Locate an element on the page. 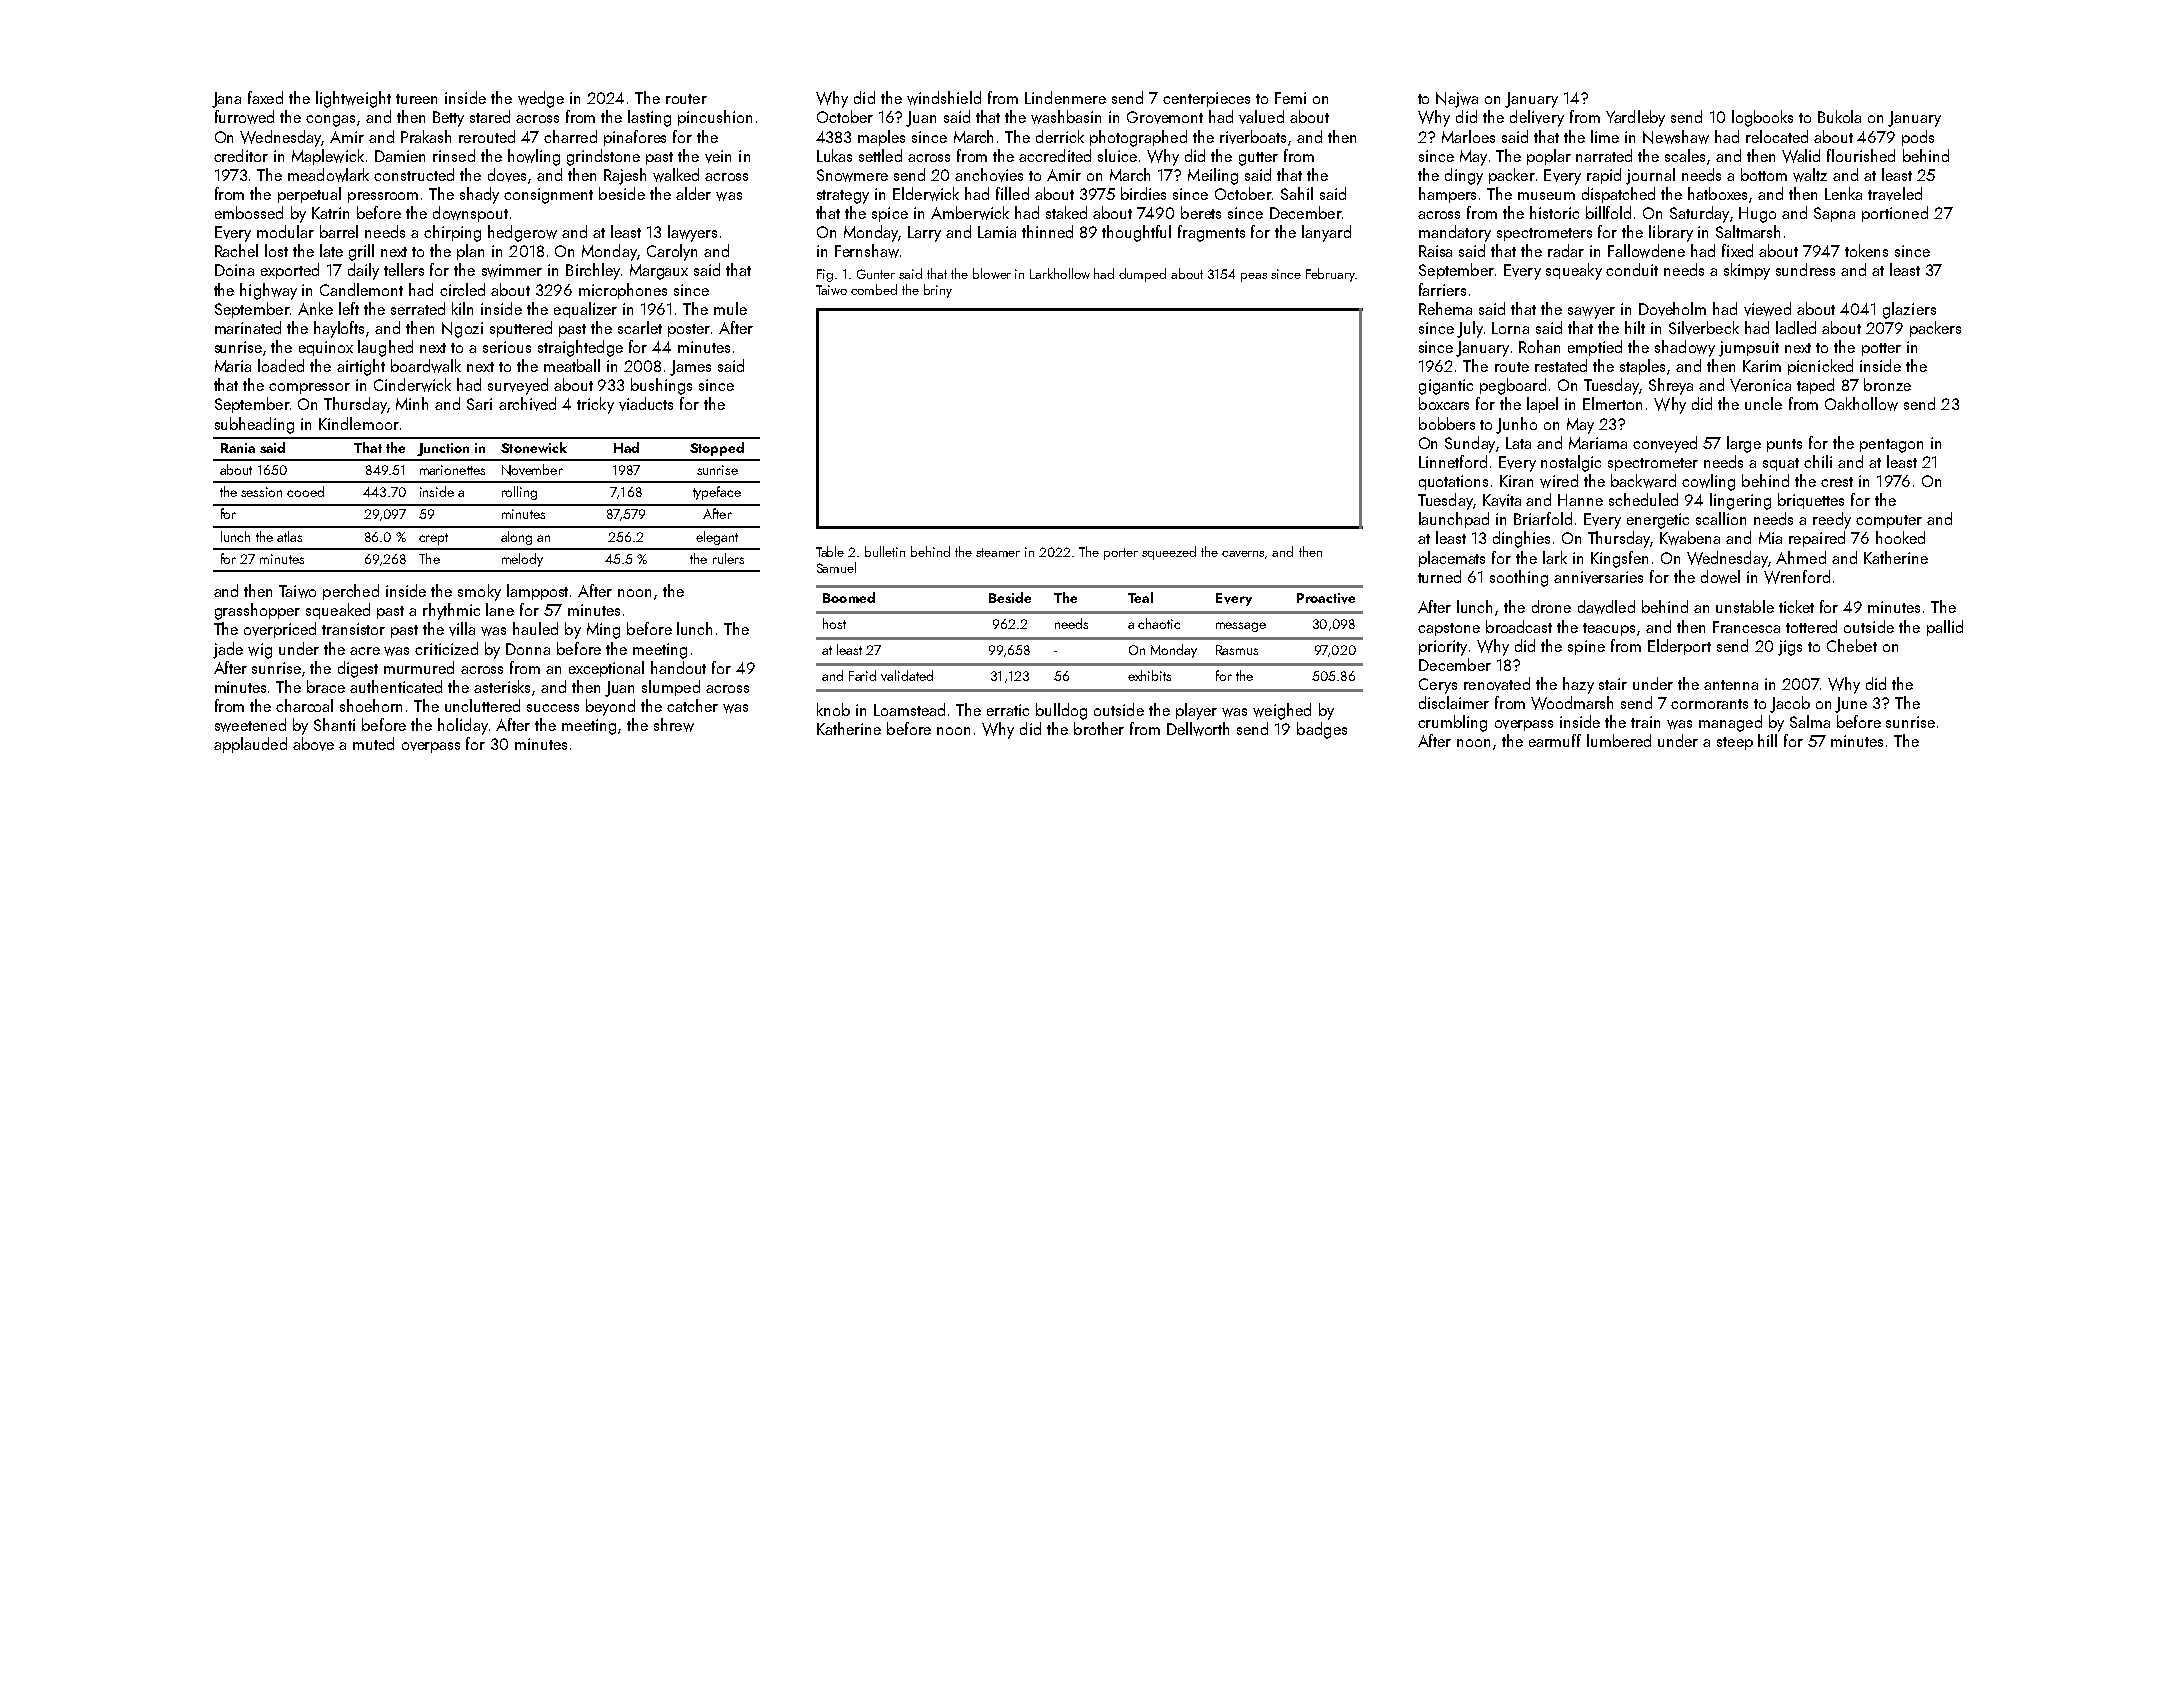 This page has height=1683, width=2178. ticket is located at coordinates (1796, 606).
